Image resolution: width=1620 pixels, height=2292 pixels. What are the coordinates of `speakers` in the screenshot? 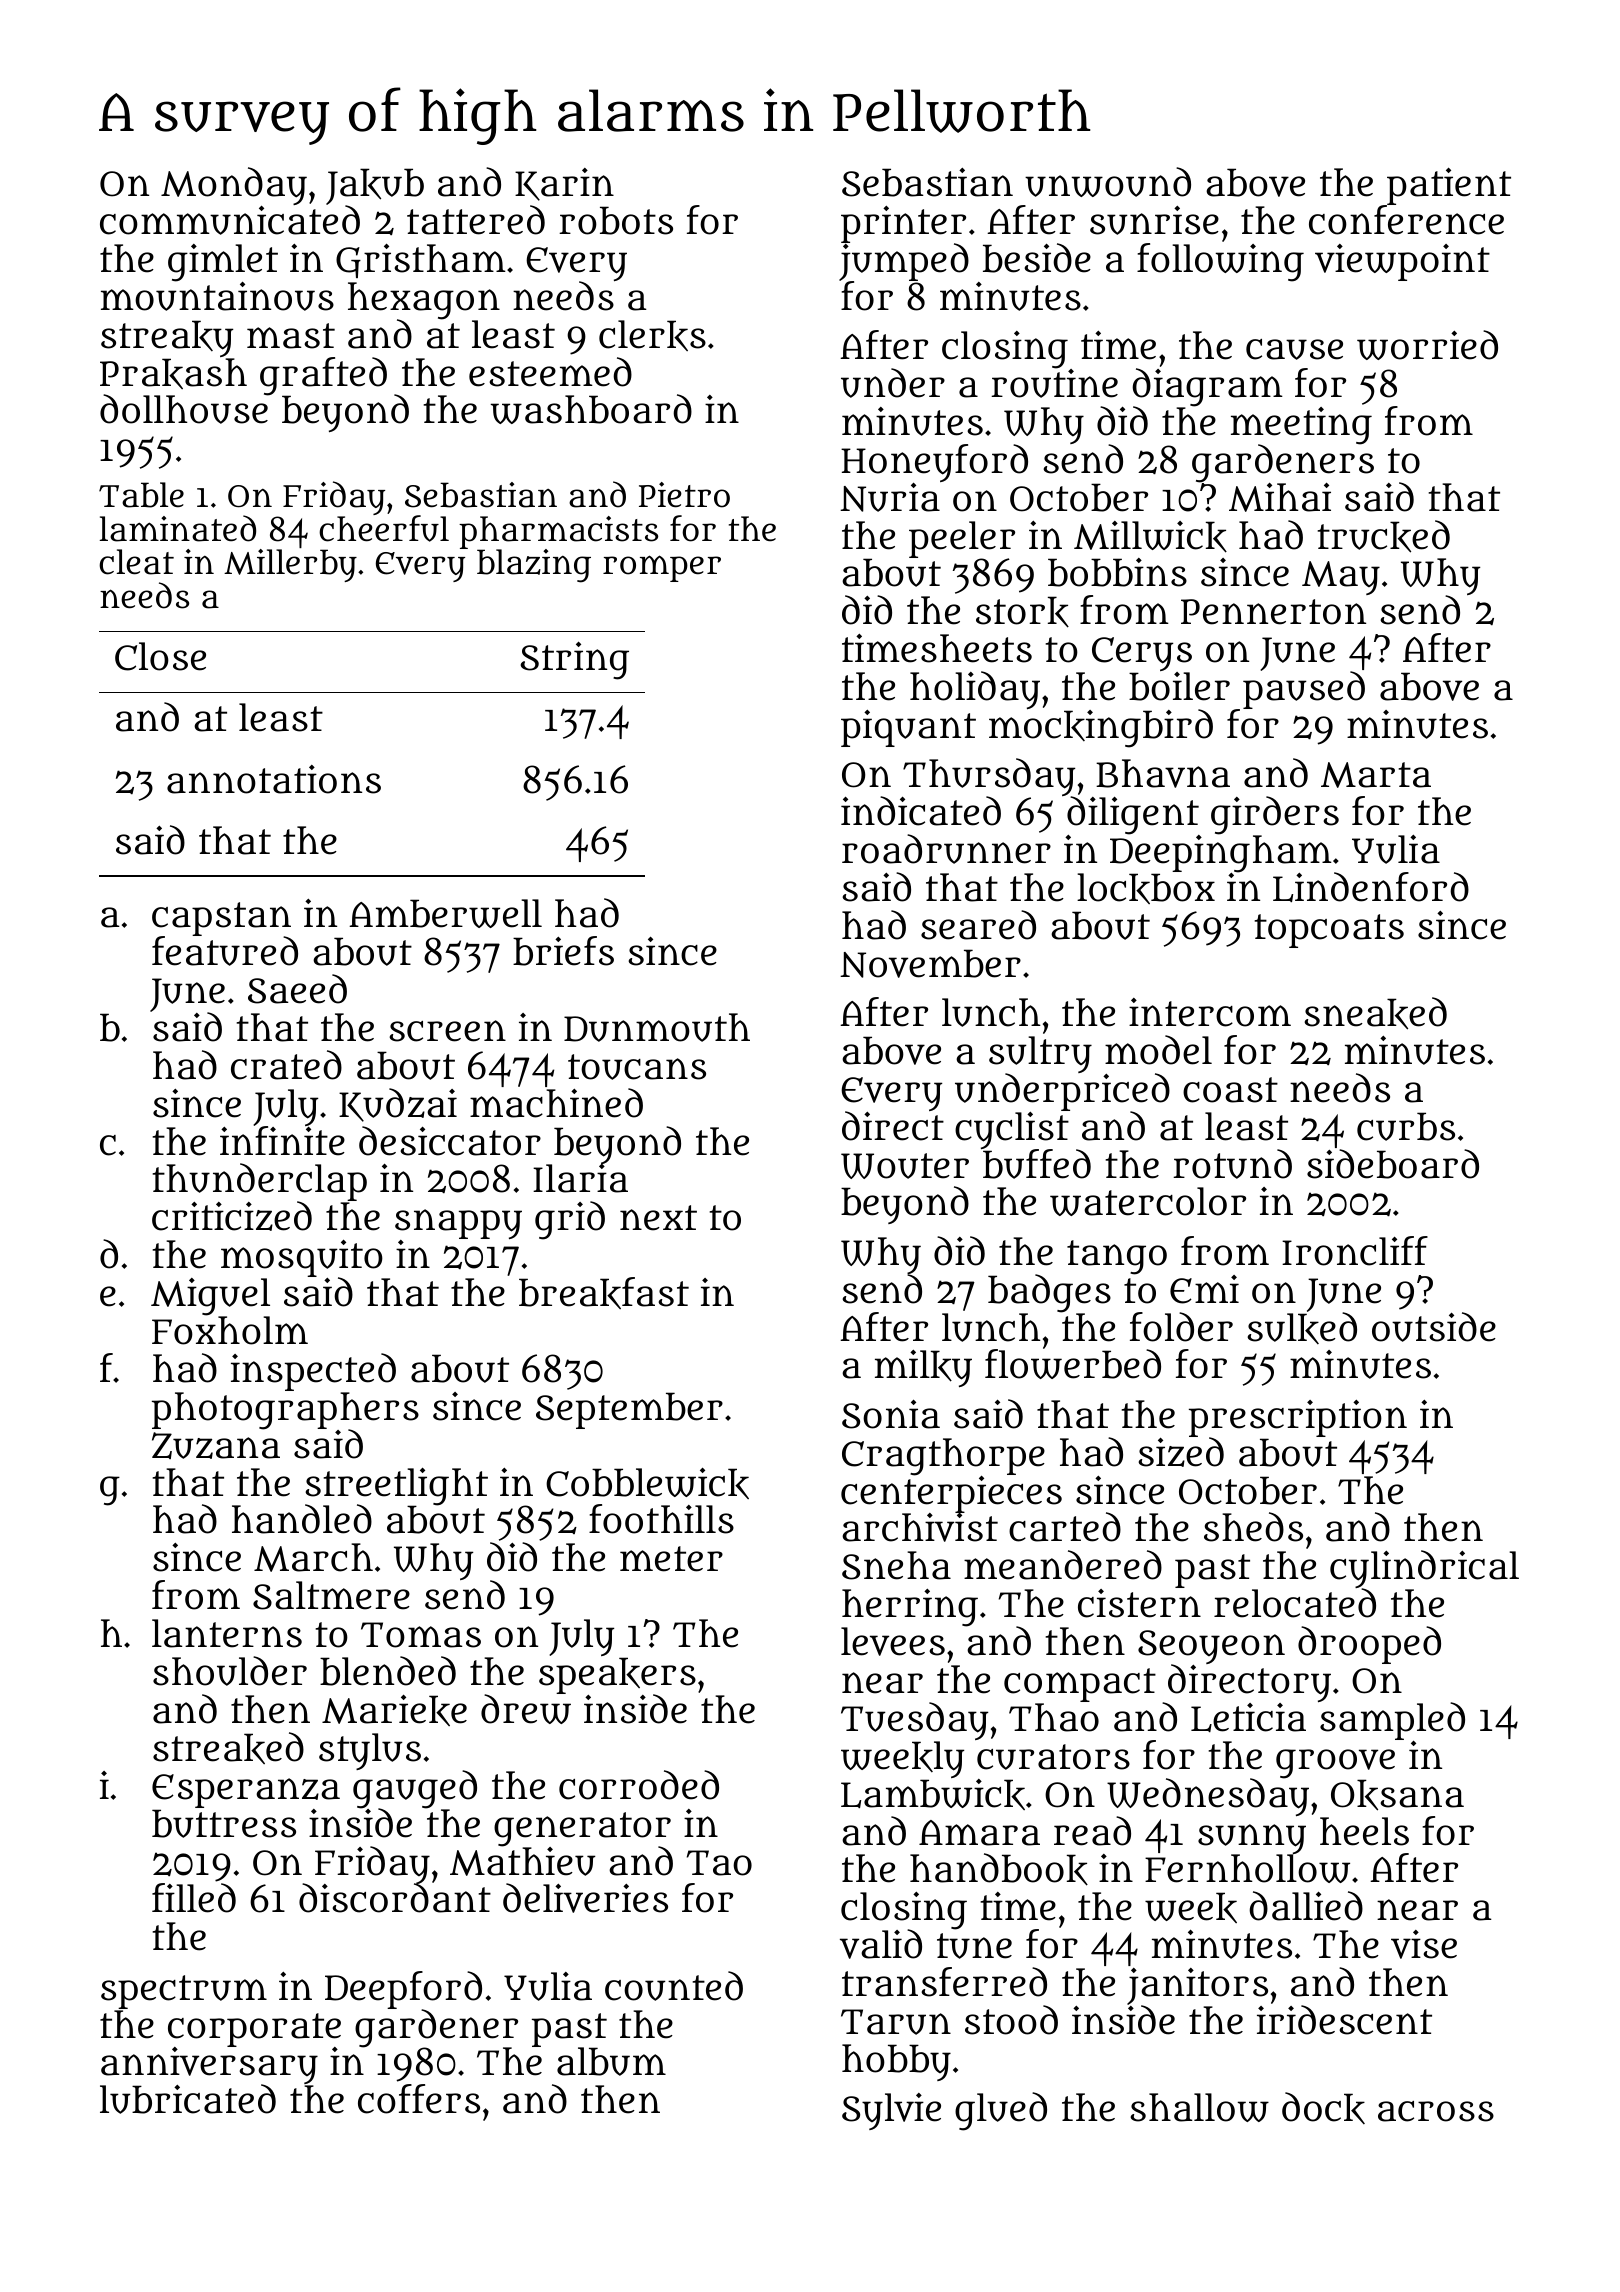 It's located at (617, 1676).
